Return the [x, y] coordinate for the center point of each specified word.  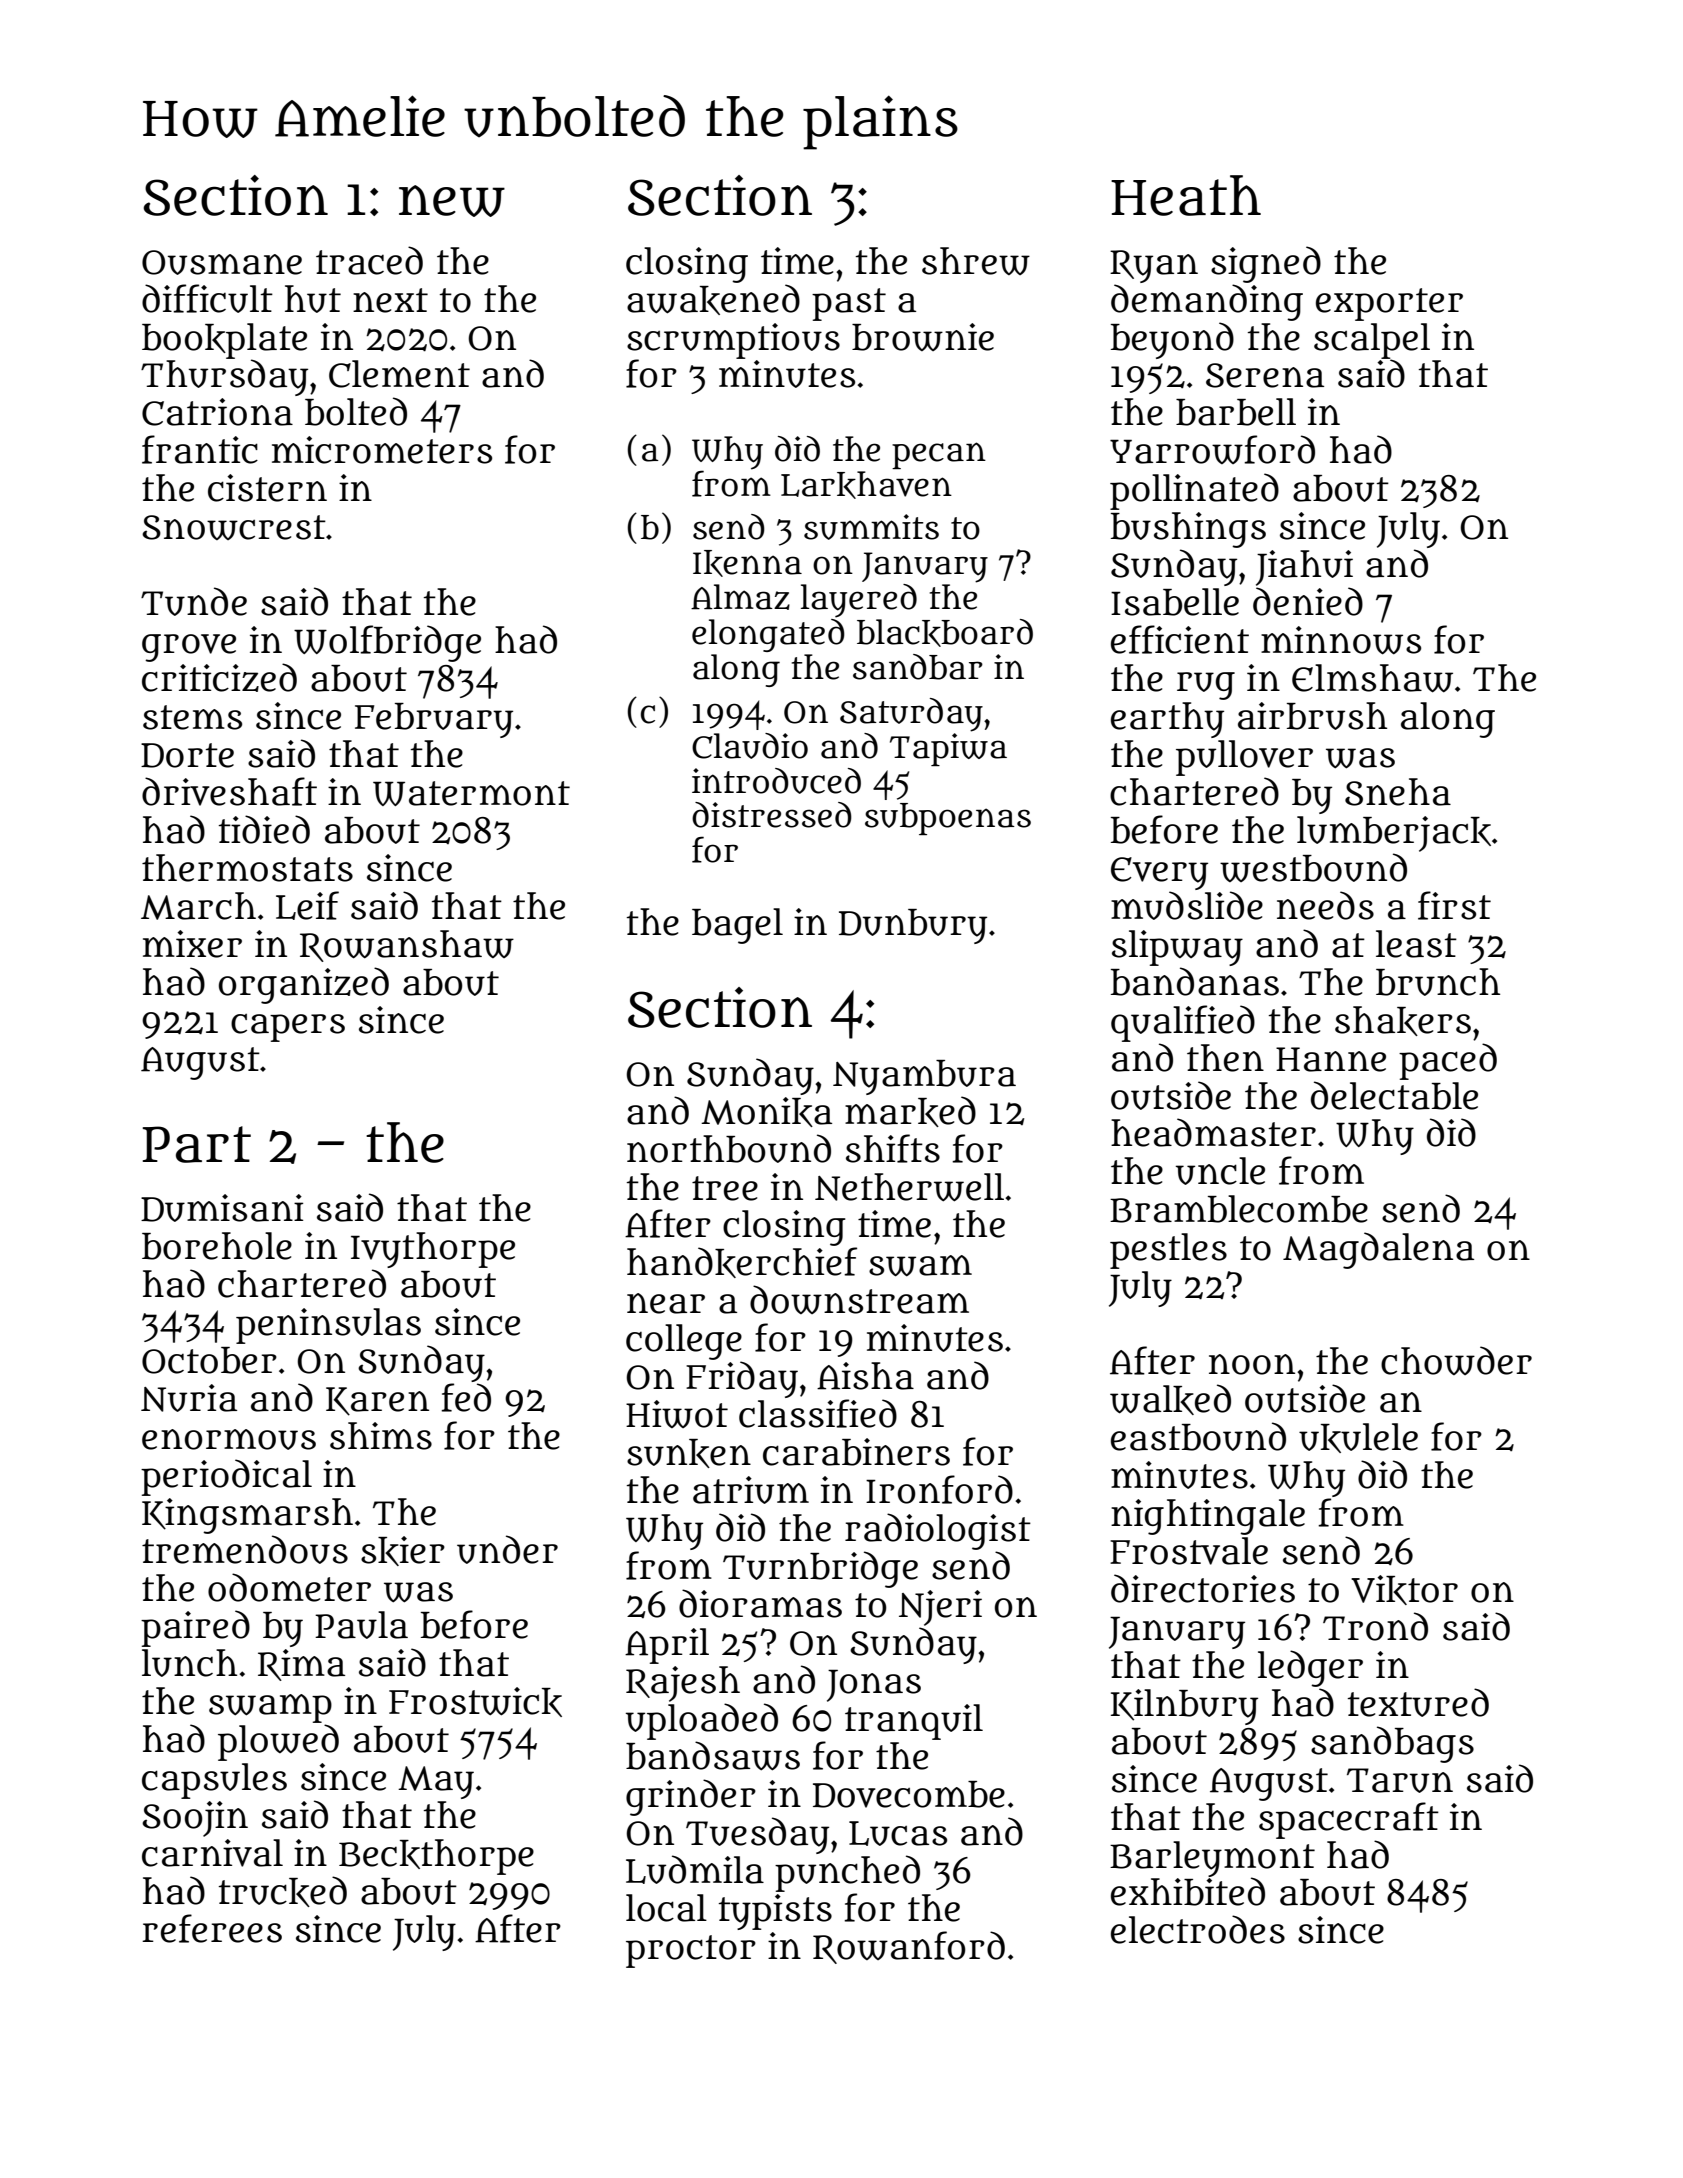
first [1454, 905]
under [507, 1549]
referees [212, 1928]
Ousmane [222, 262]
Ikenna [747, 563]
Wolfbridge [387, 643]
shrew [976, 261]
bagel [737, 926]
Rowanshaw [407, 946]
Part [197, 1144]
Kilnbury [1184, 1707]
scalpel [1372, 341]
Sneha [1398, 792]
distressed [772, 815]
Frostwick [475, 1702]
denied [1308, 601]
